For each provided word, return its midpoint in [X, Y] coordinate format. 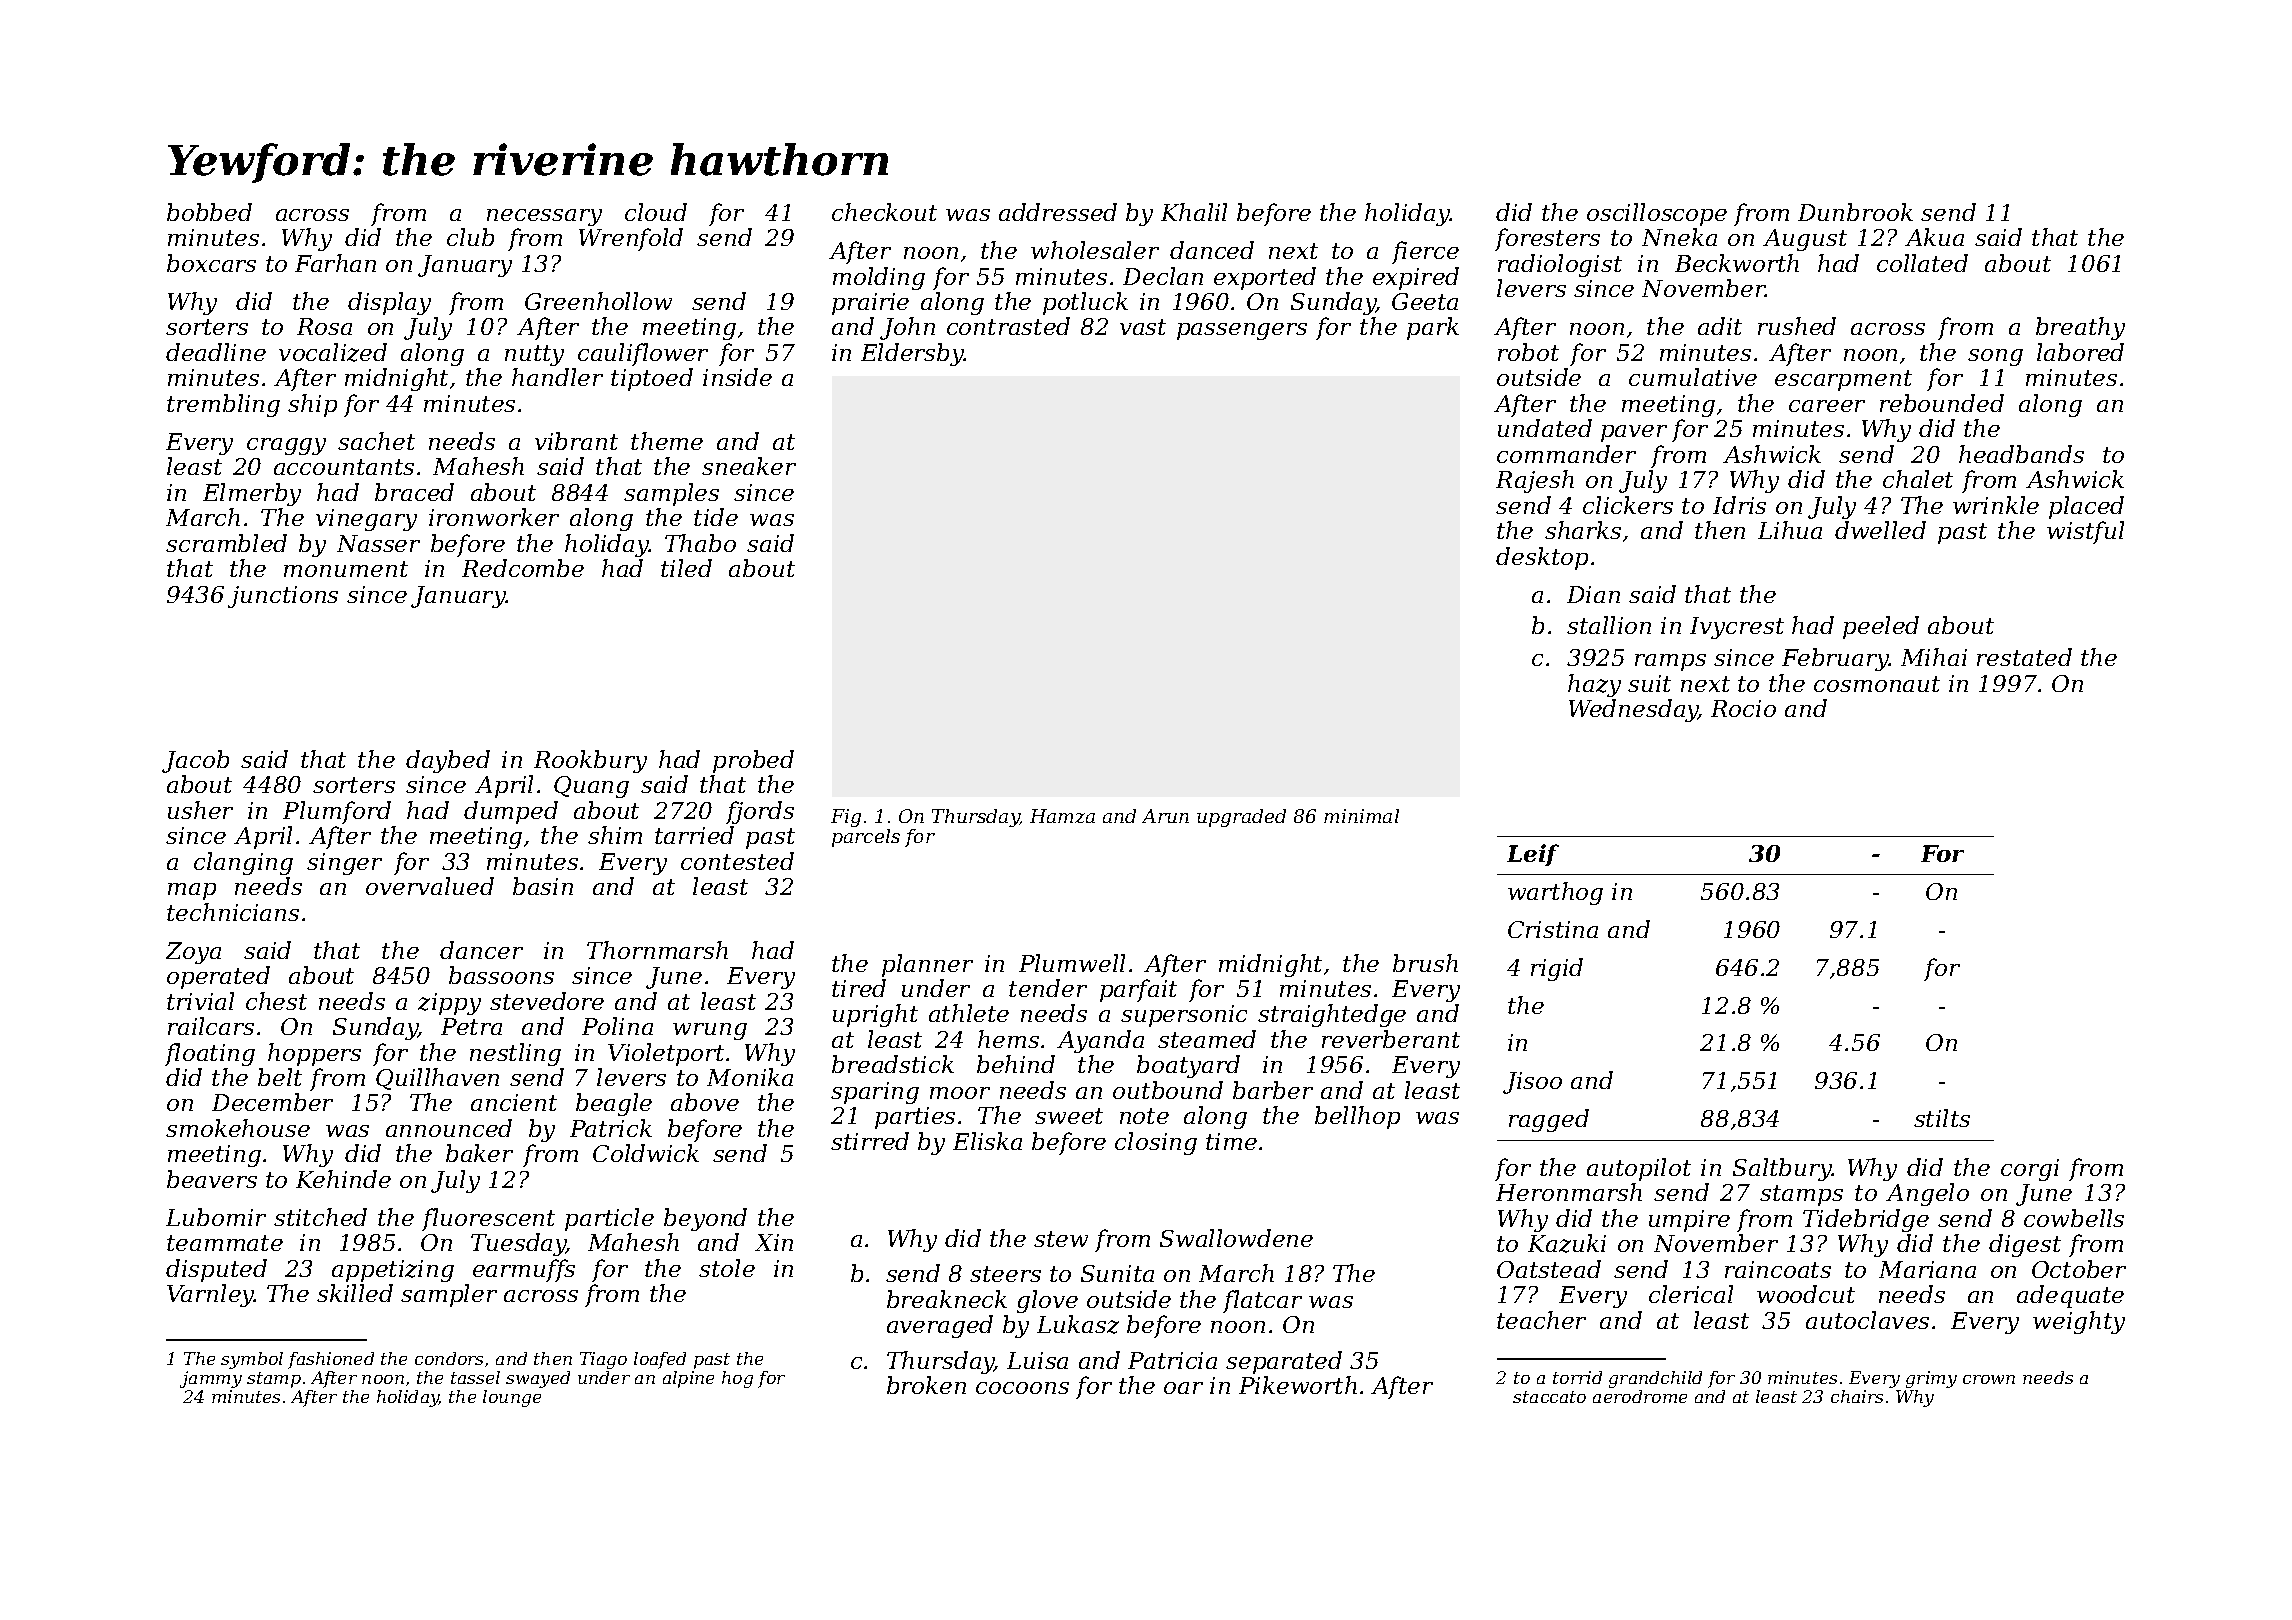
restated [2024, 657]
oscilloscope [1657, 214]
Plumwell [1072, 963]
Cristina [1553, 929]
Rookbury [590, 761]
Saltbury [1782, 1169]
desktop [1542, 558]
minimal [1361, 816]
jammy [211, 1379]
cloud [656, 212]
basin [543, 886]
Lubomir [216, 1217]
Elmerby [252, 494]
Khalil [1194, 212]
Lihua [1790, 530]
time [1231, 1141]
